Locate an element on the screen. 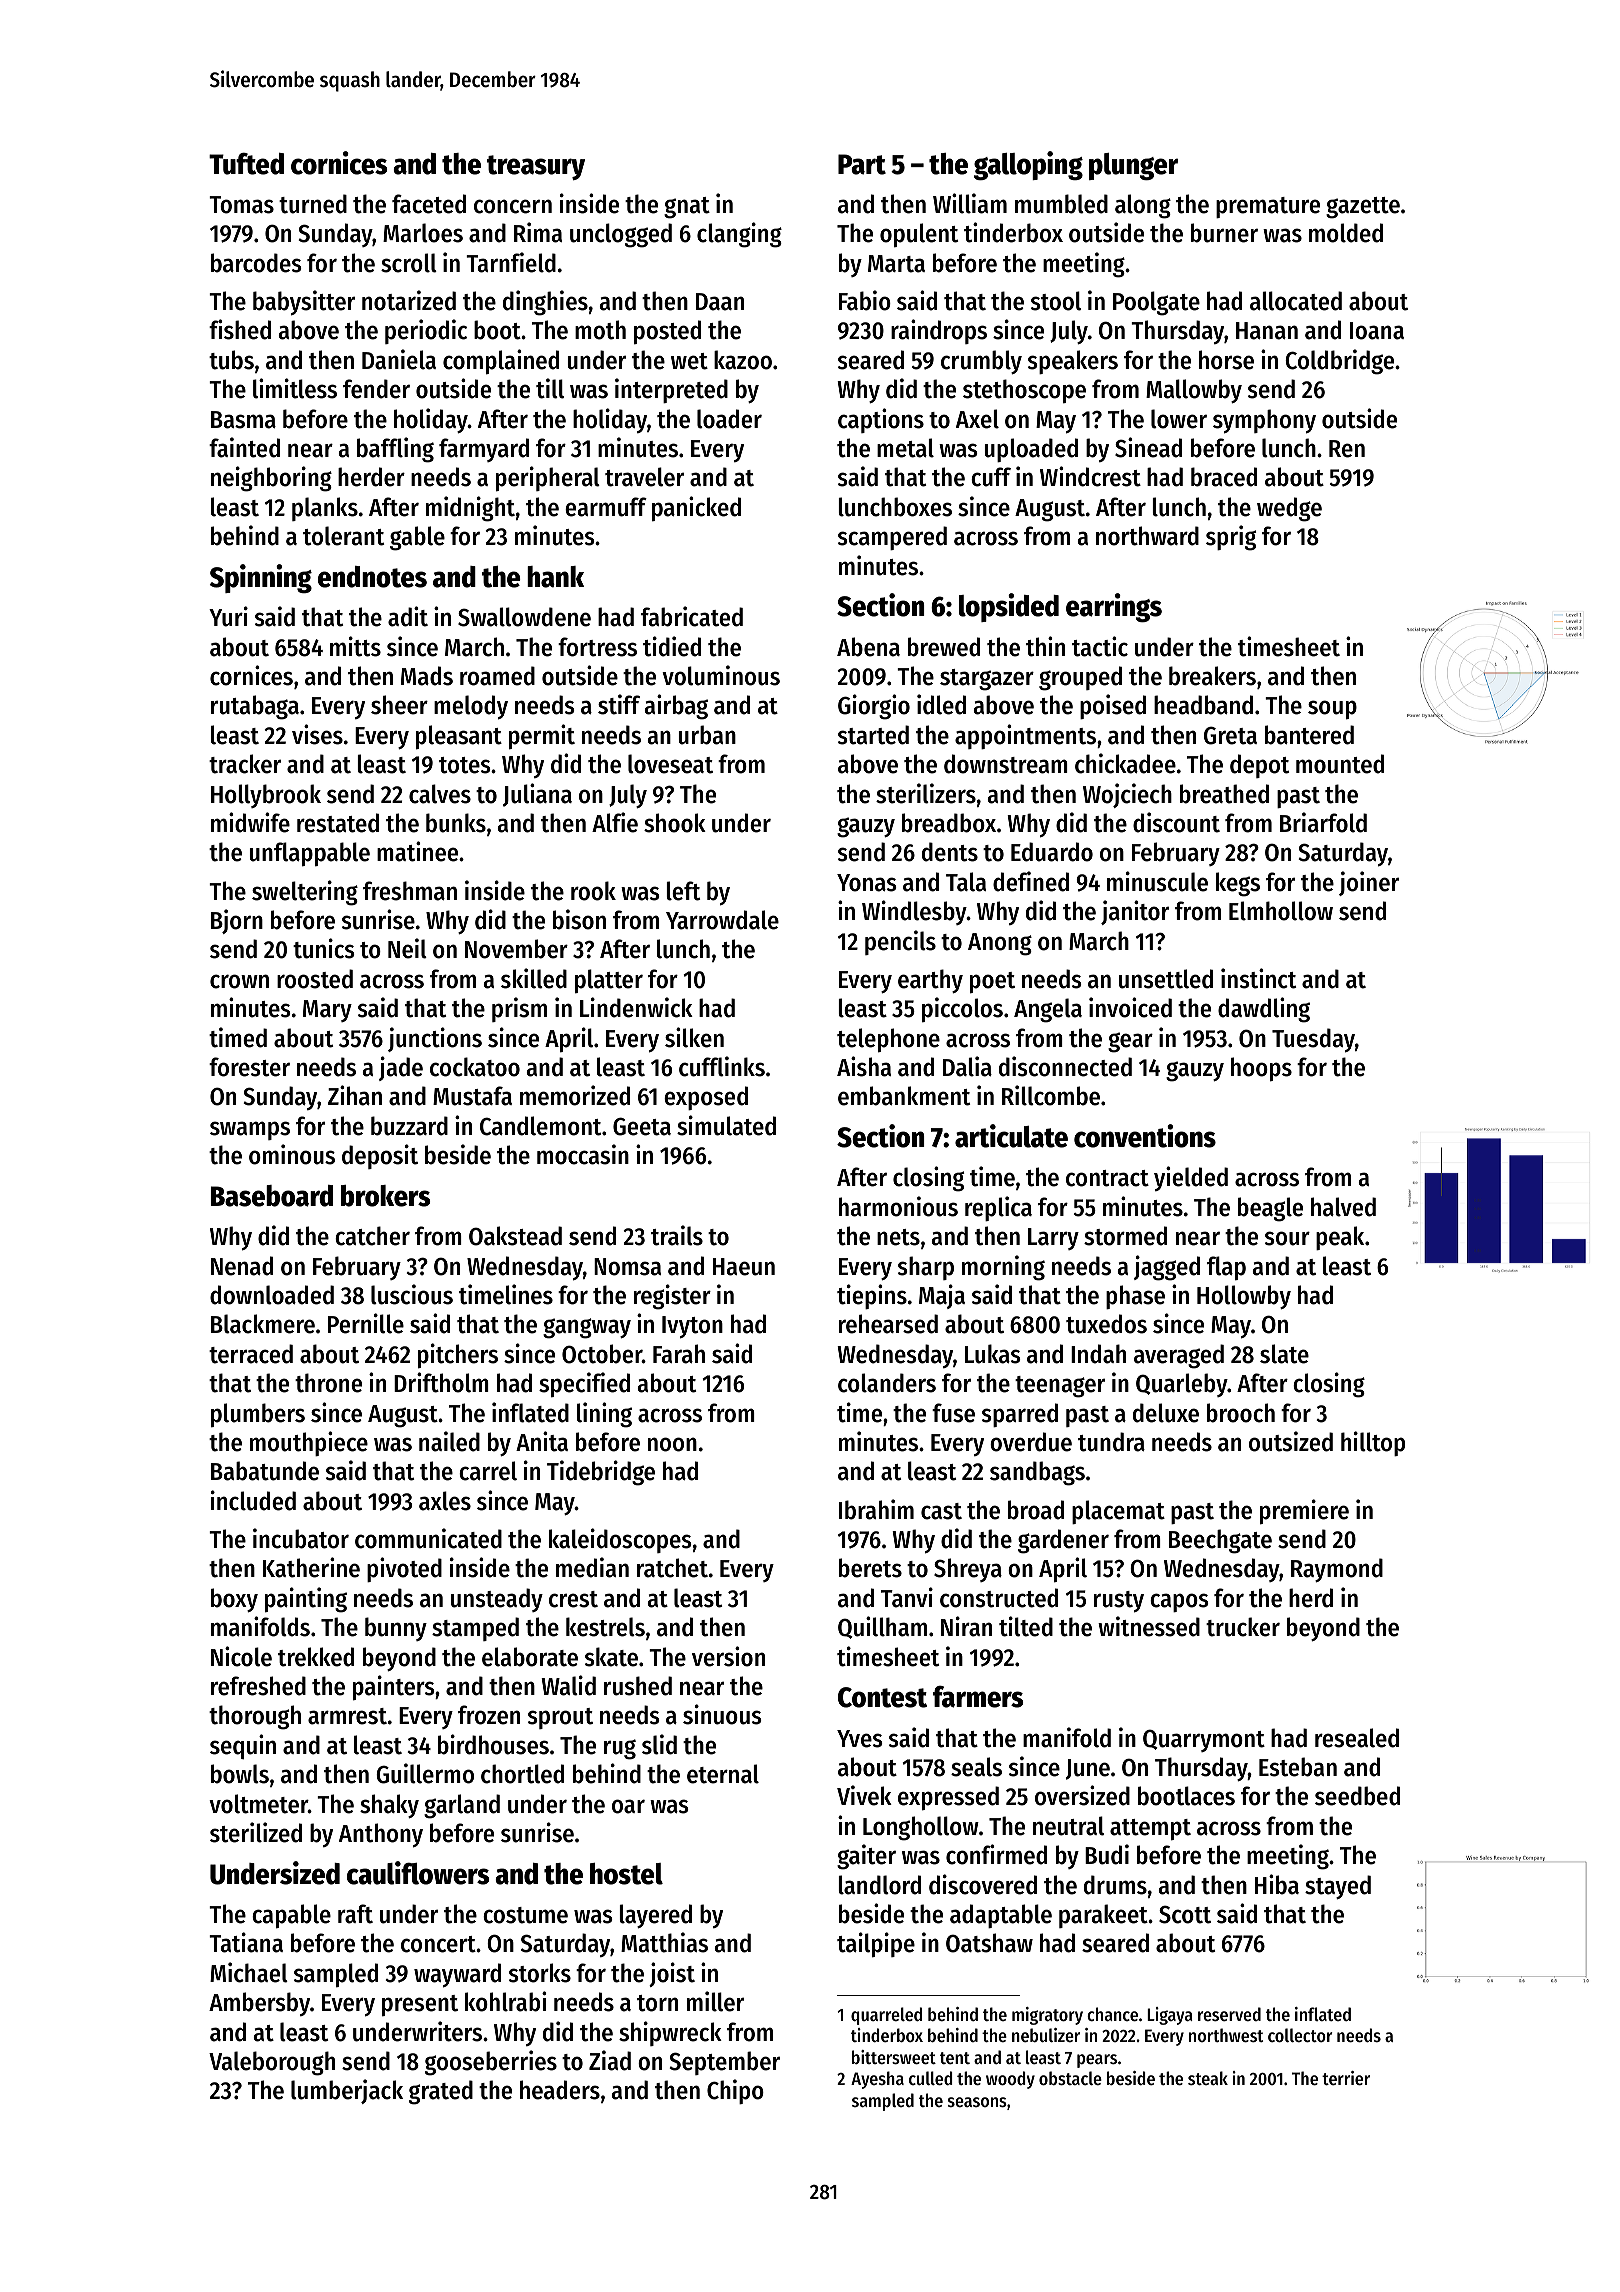 The width and height of the screenshot is (1620, 2292). Mads is located at coordinates (427, 676).
